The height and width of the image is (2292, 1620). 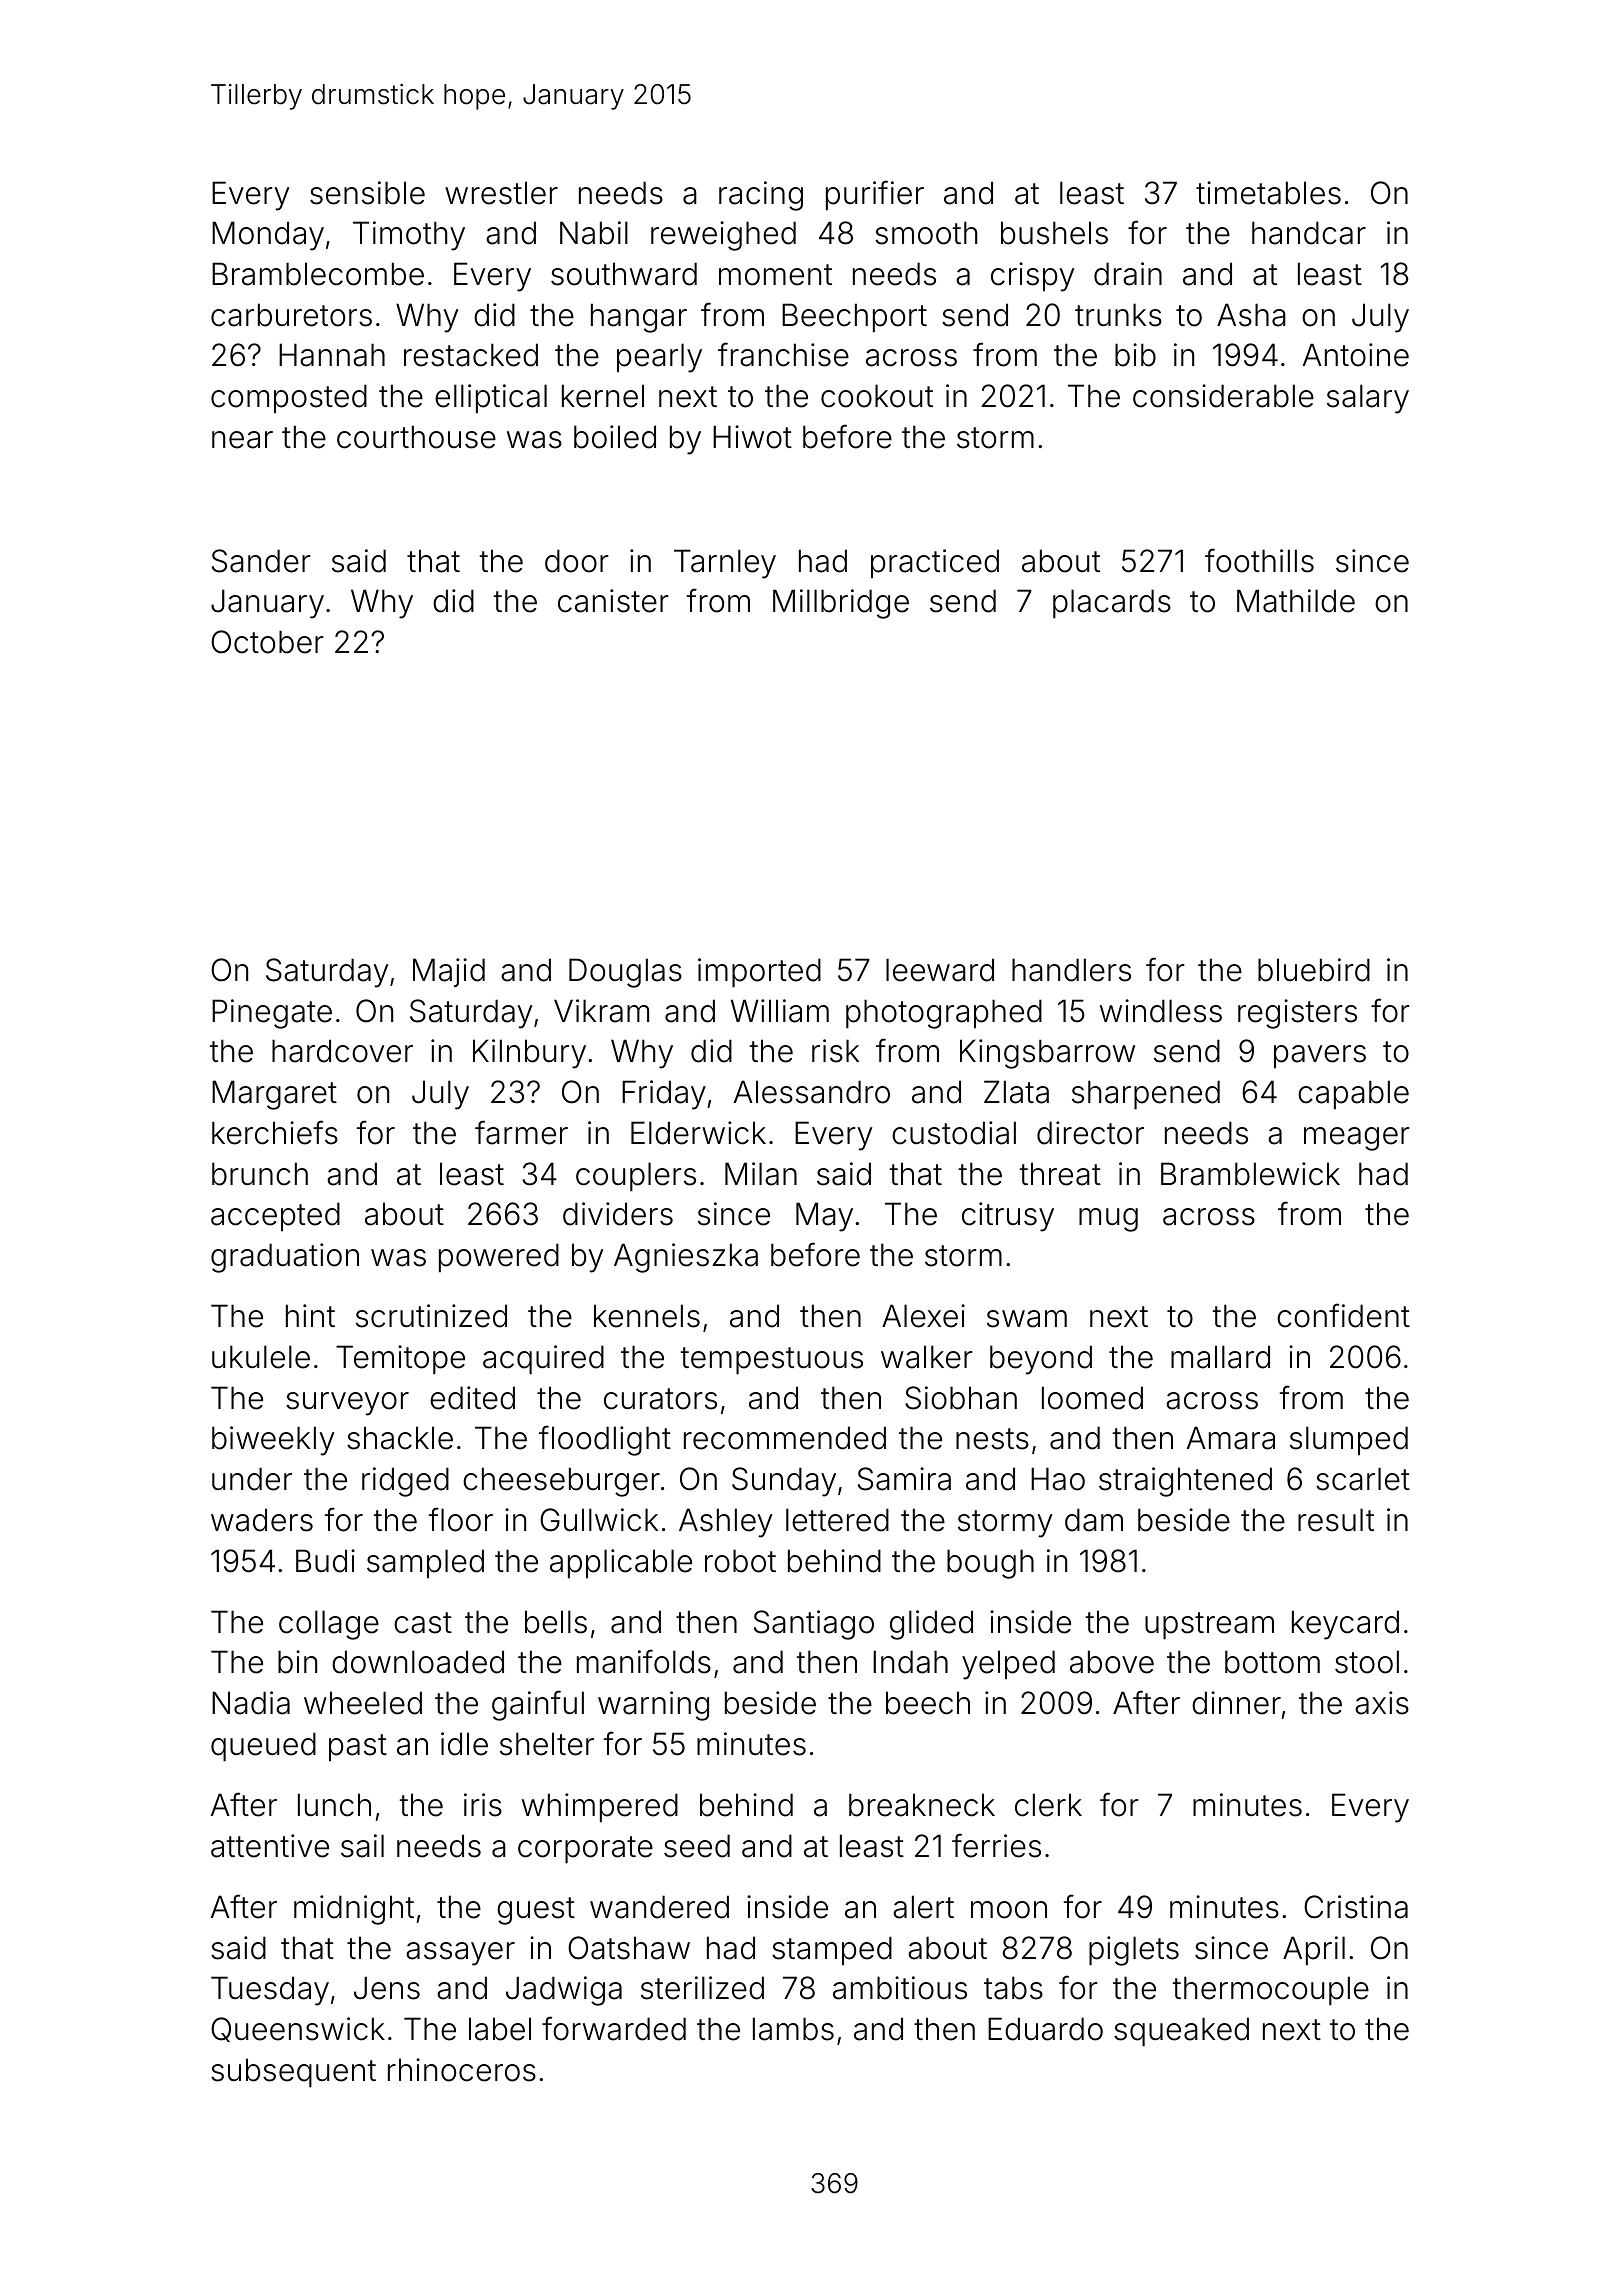 What do you see at coordinates (367, 193) in the image?
I see `sensible` at bounding box center [367, 193].
